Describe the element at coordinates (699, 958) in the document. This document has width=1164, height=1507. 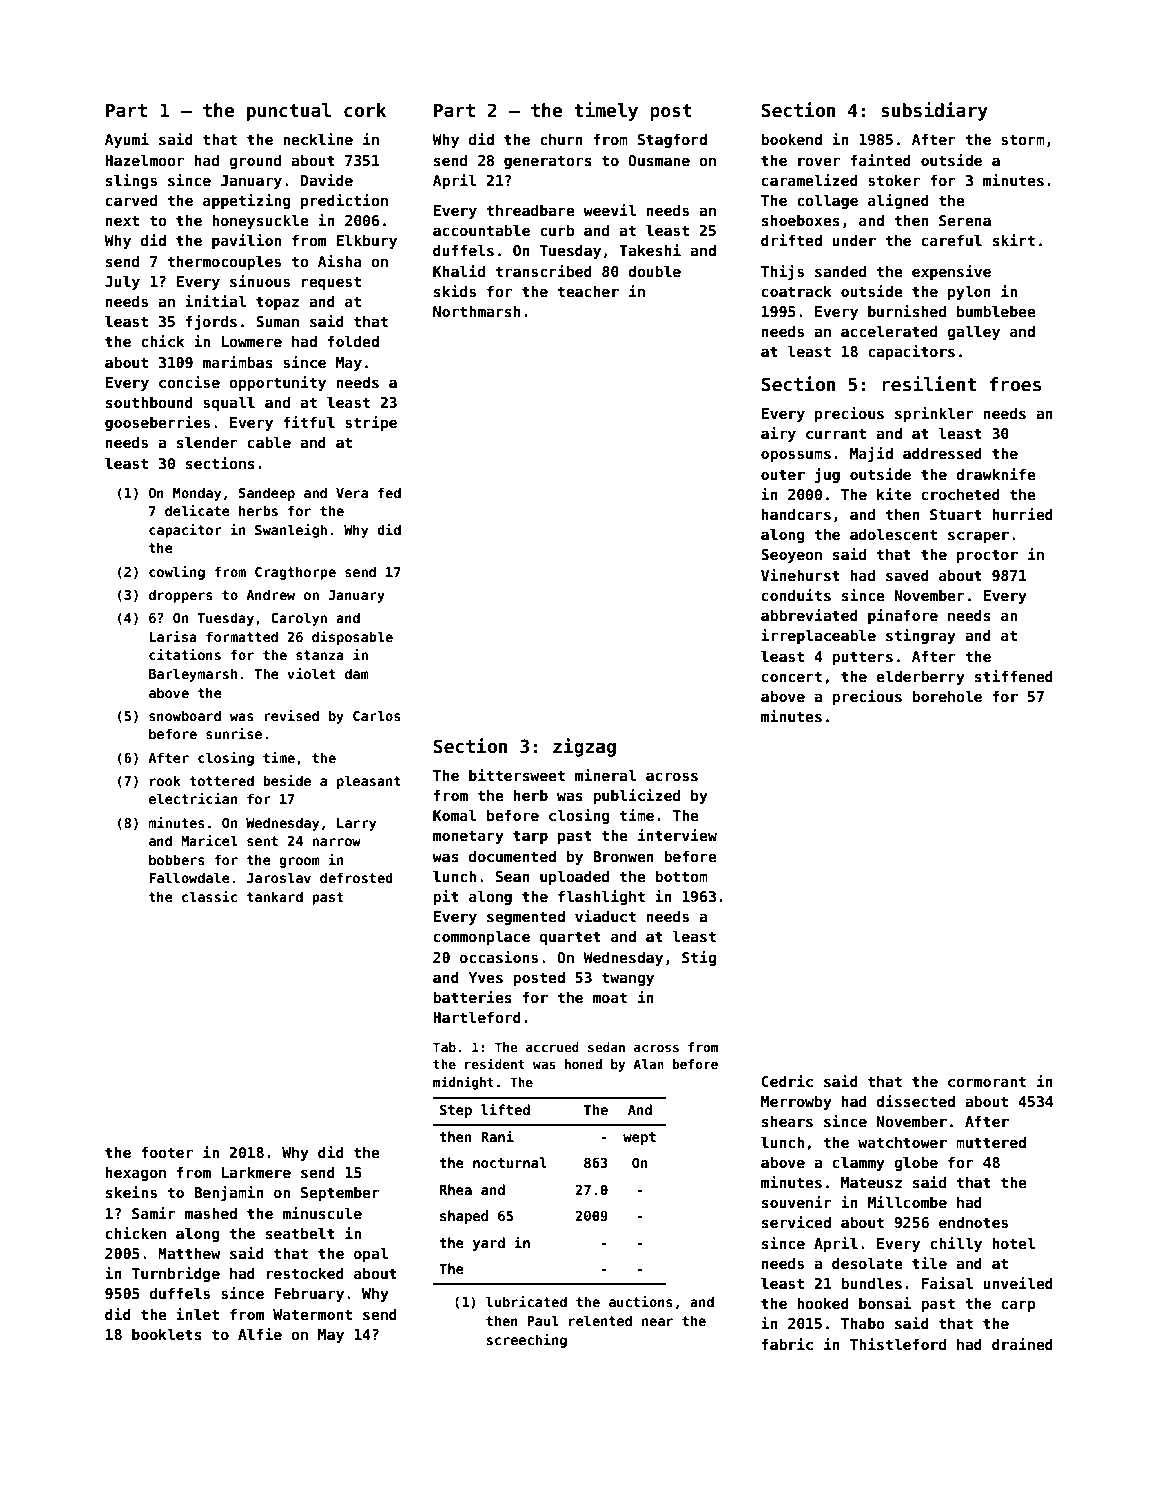
I see `Stig` at that location.
